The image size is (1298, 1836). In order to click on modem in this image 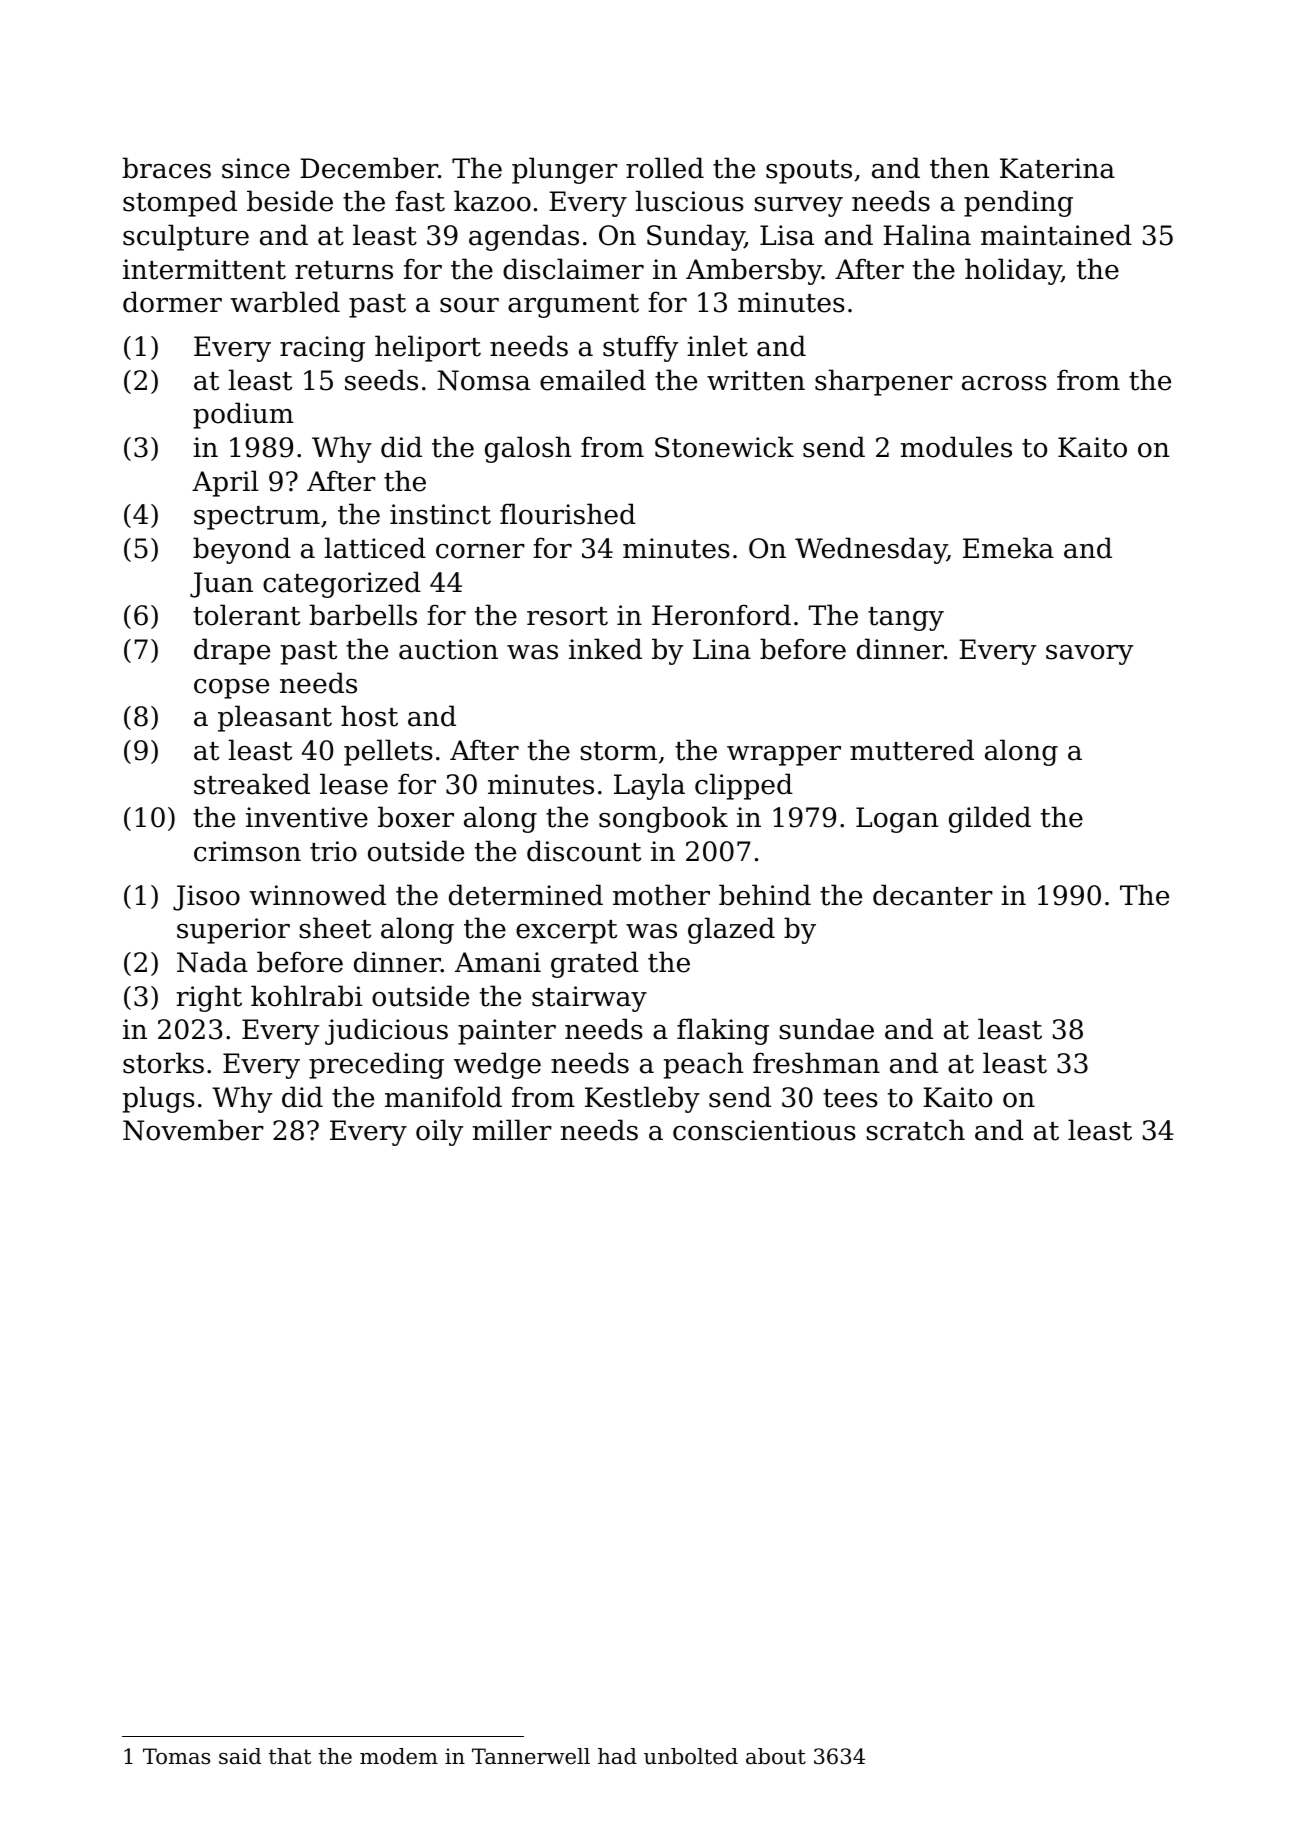, I will do `click(399, 1756)`.
